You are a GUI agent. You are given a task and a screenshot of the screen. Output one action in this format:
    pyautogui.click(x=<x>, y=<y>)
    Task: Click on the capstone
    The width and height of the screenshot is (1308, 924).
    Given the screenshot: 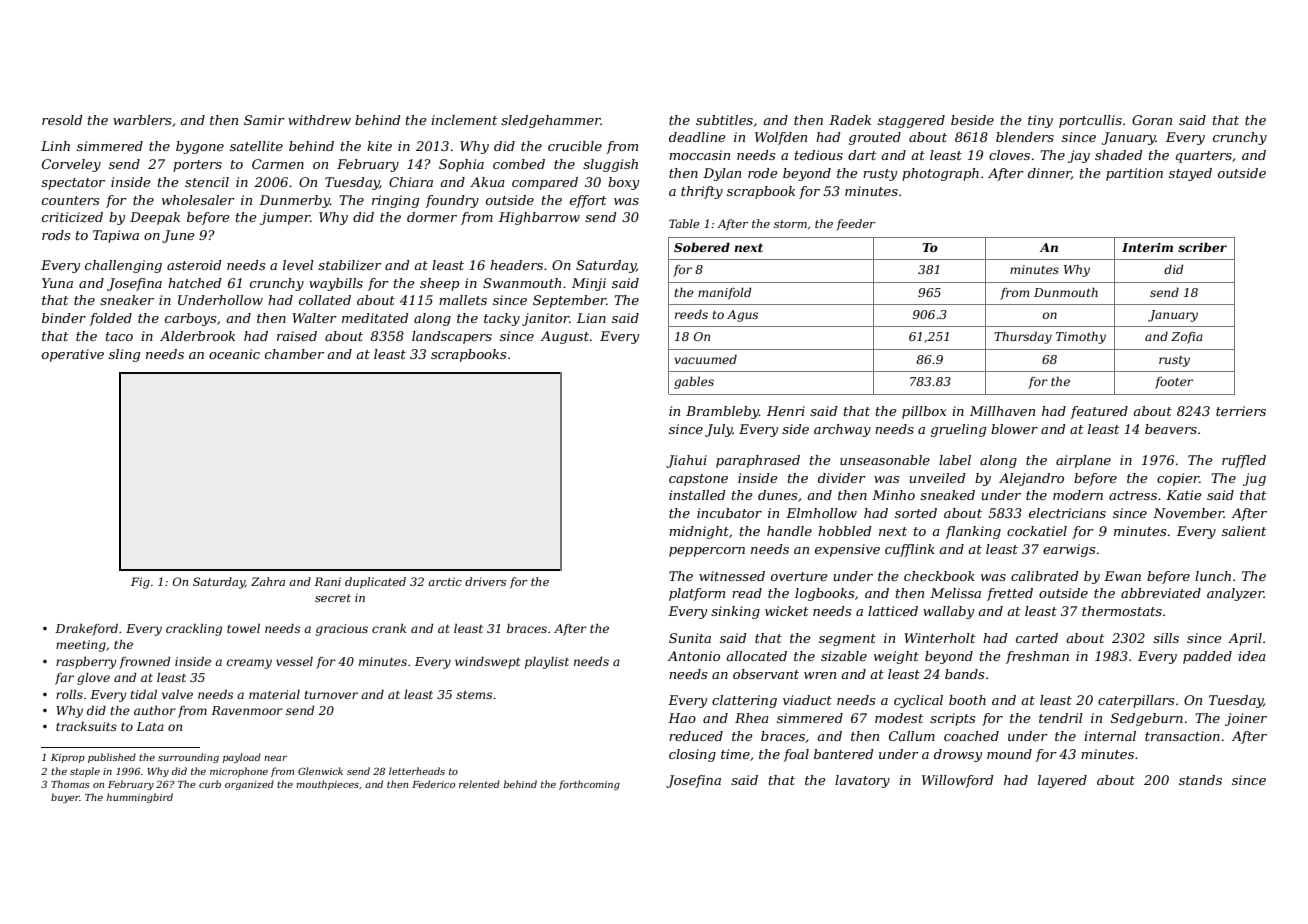 What is the action you would take?
    pyautogui.click(x=698, y=480)
